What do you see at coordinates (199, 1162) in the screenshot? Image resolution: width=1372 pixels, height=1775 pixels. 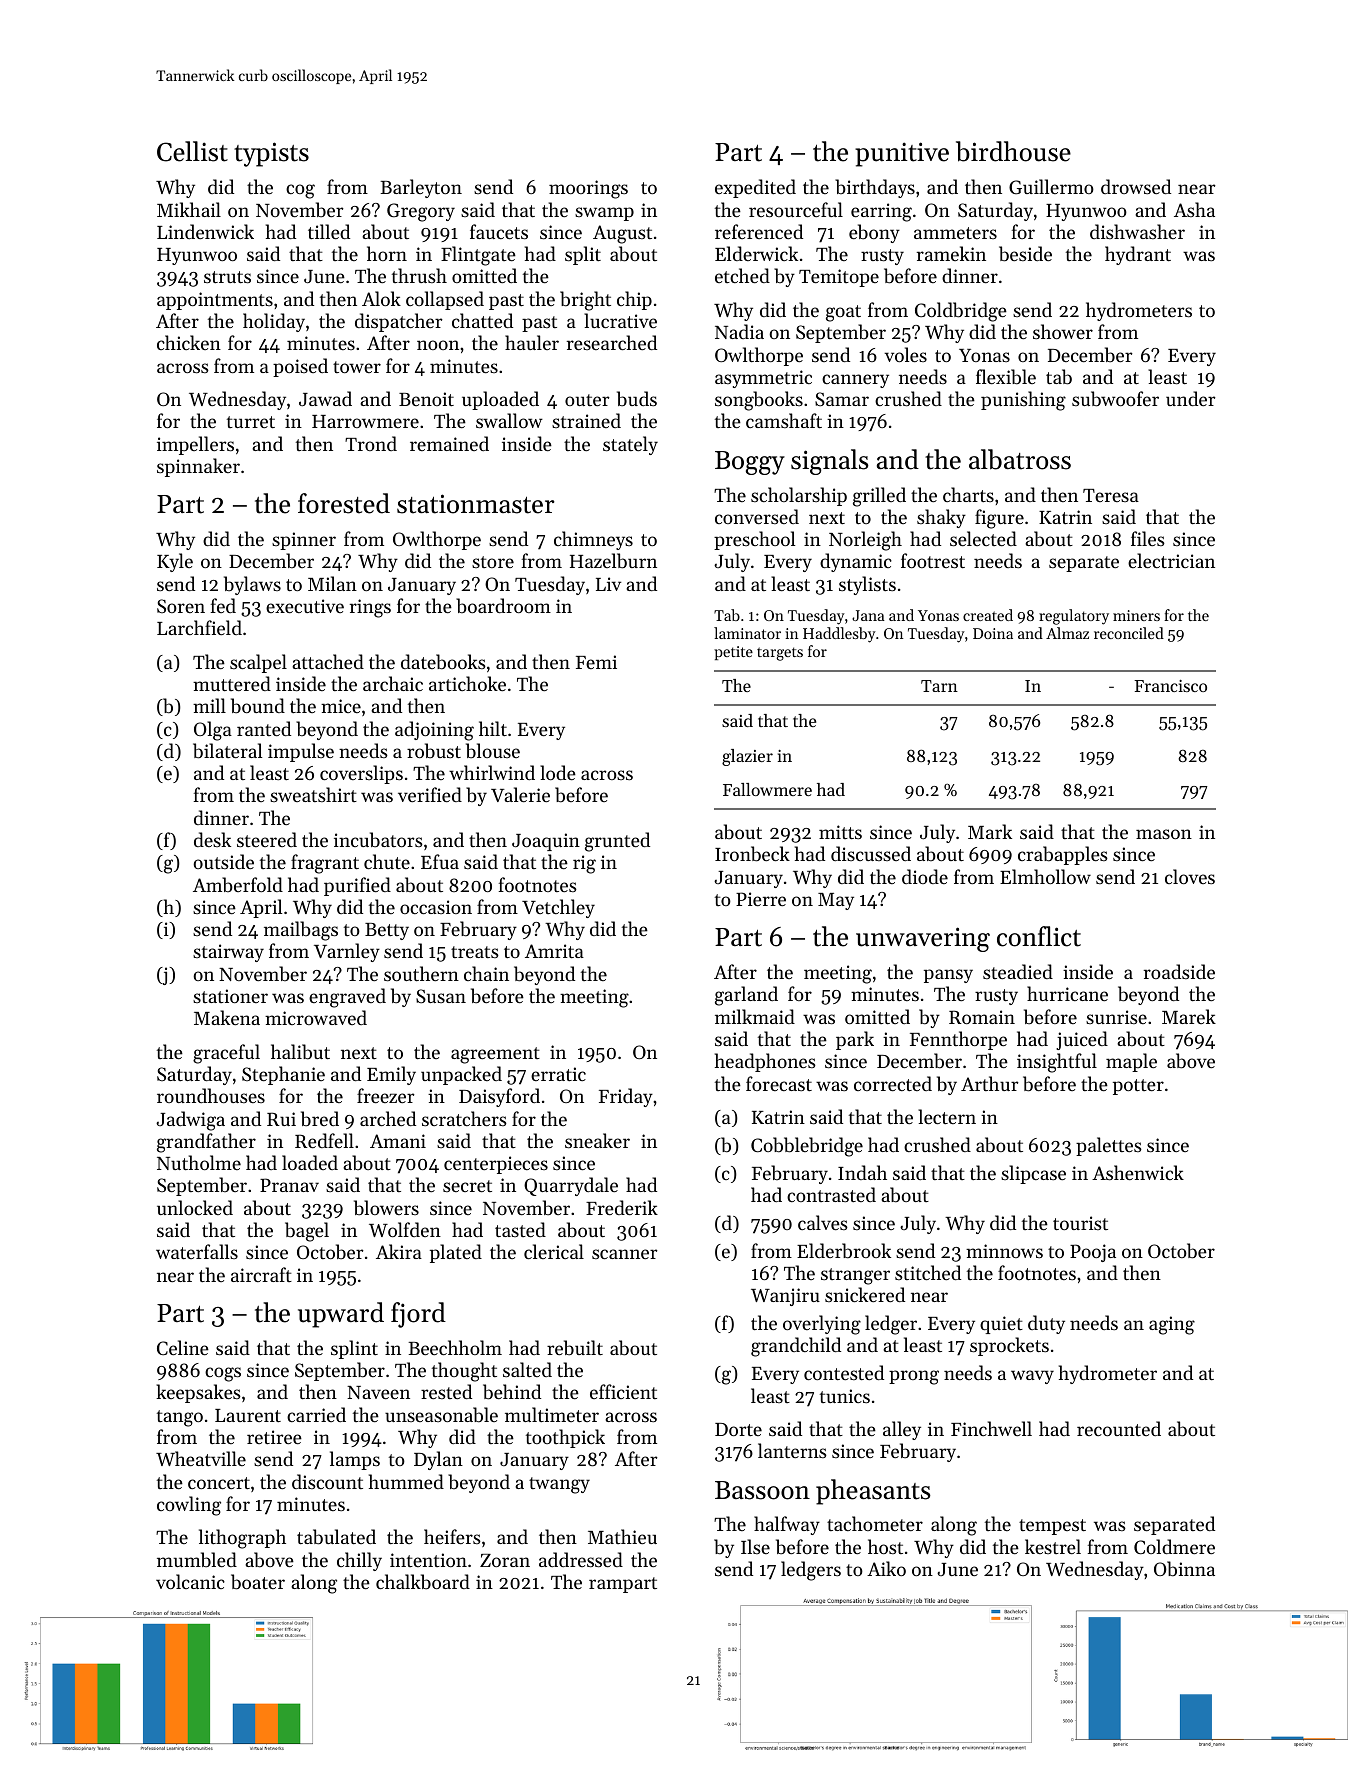 I see `Nutholme` at bounding box center [199, 1162].
